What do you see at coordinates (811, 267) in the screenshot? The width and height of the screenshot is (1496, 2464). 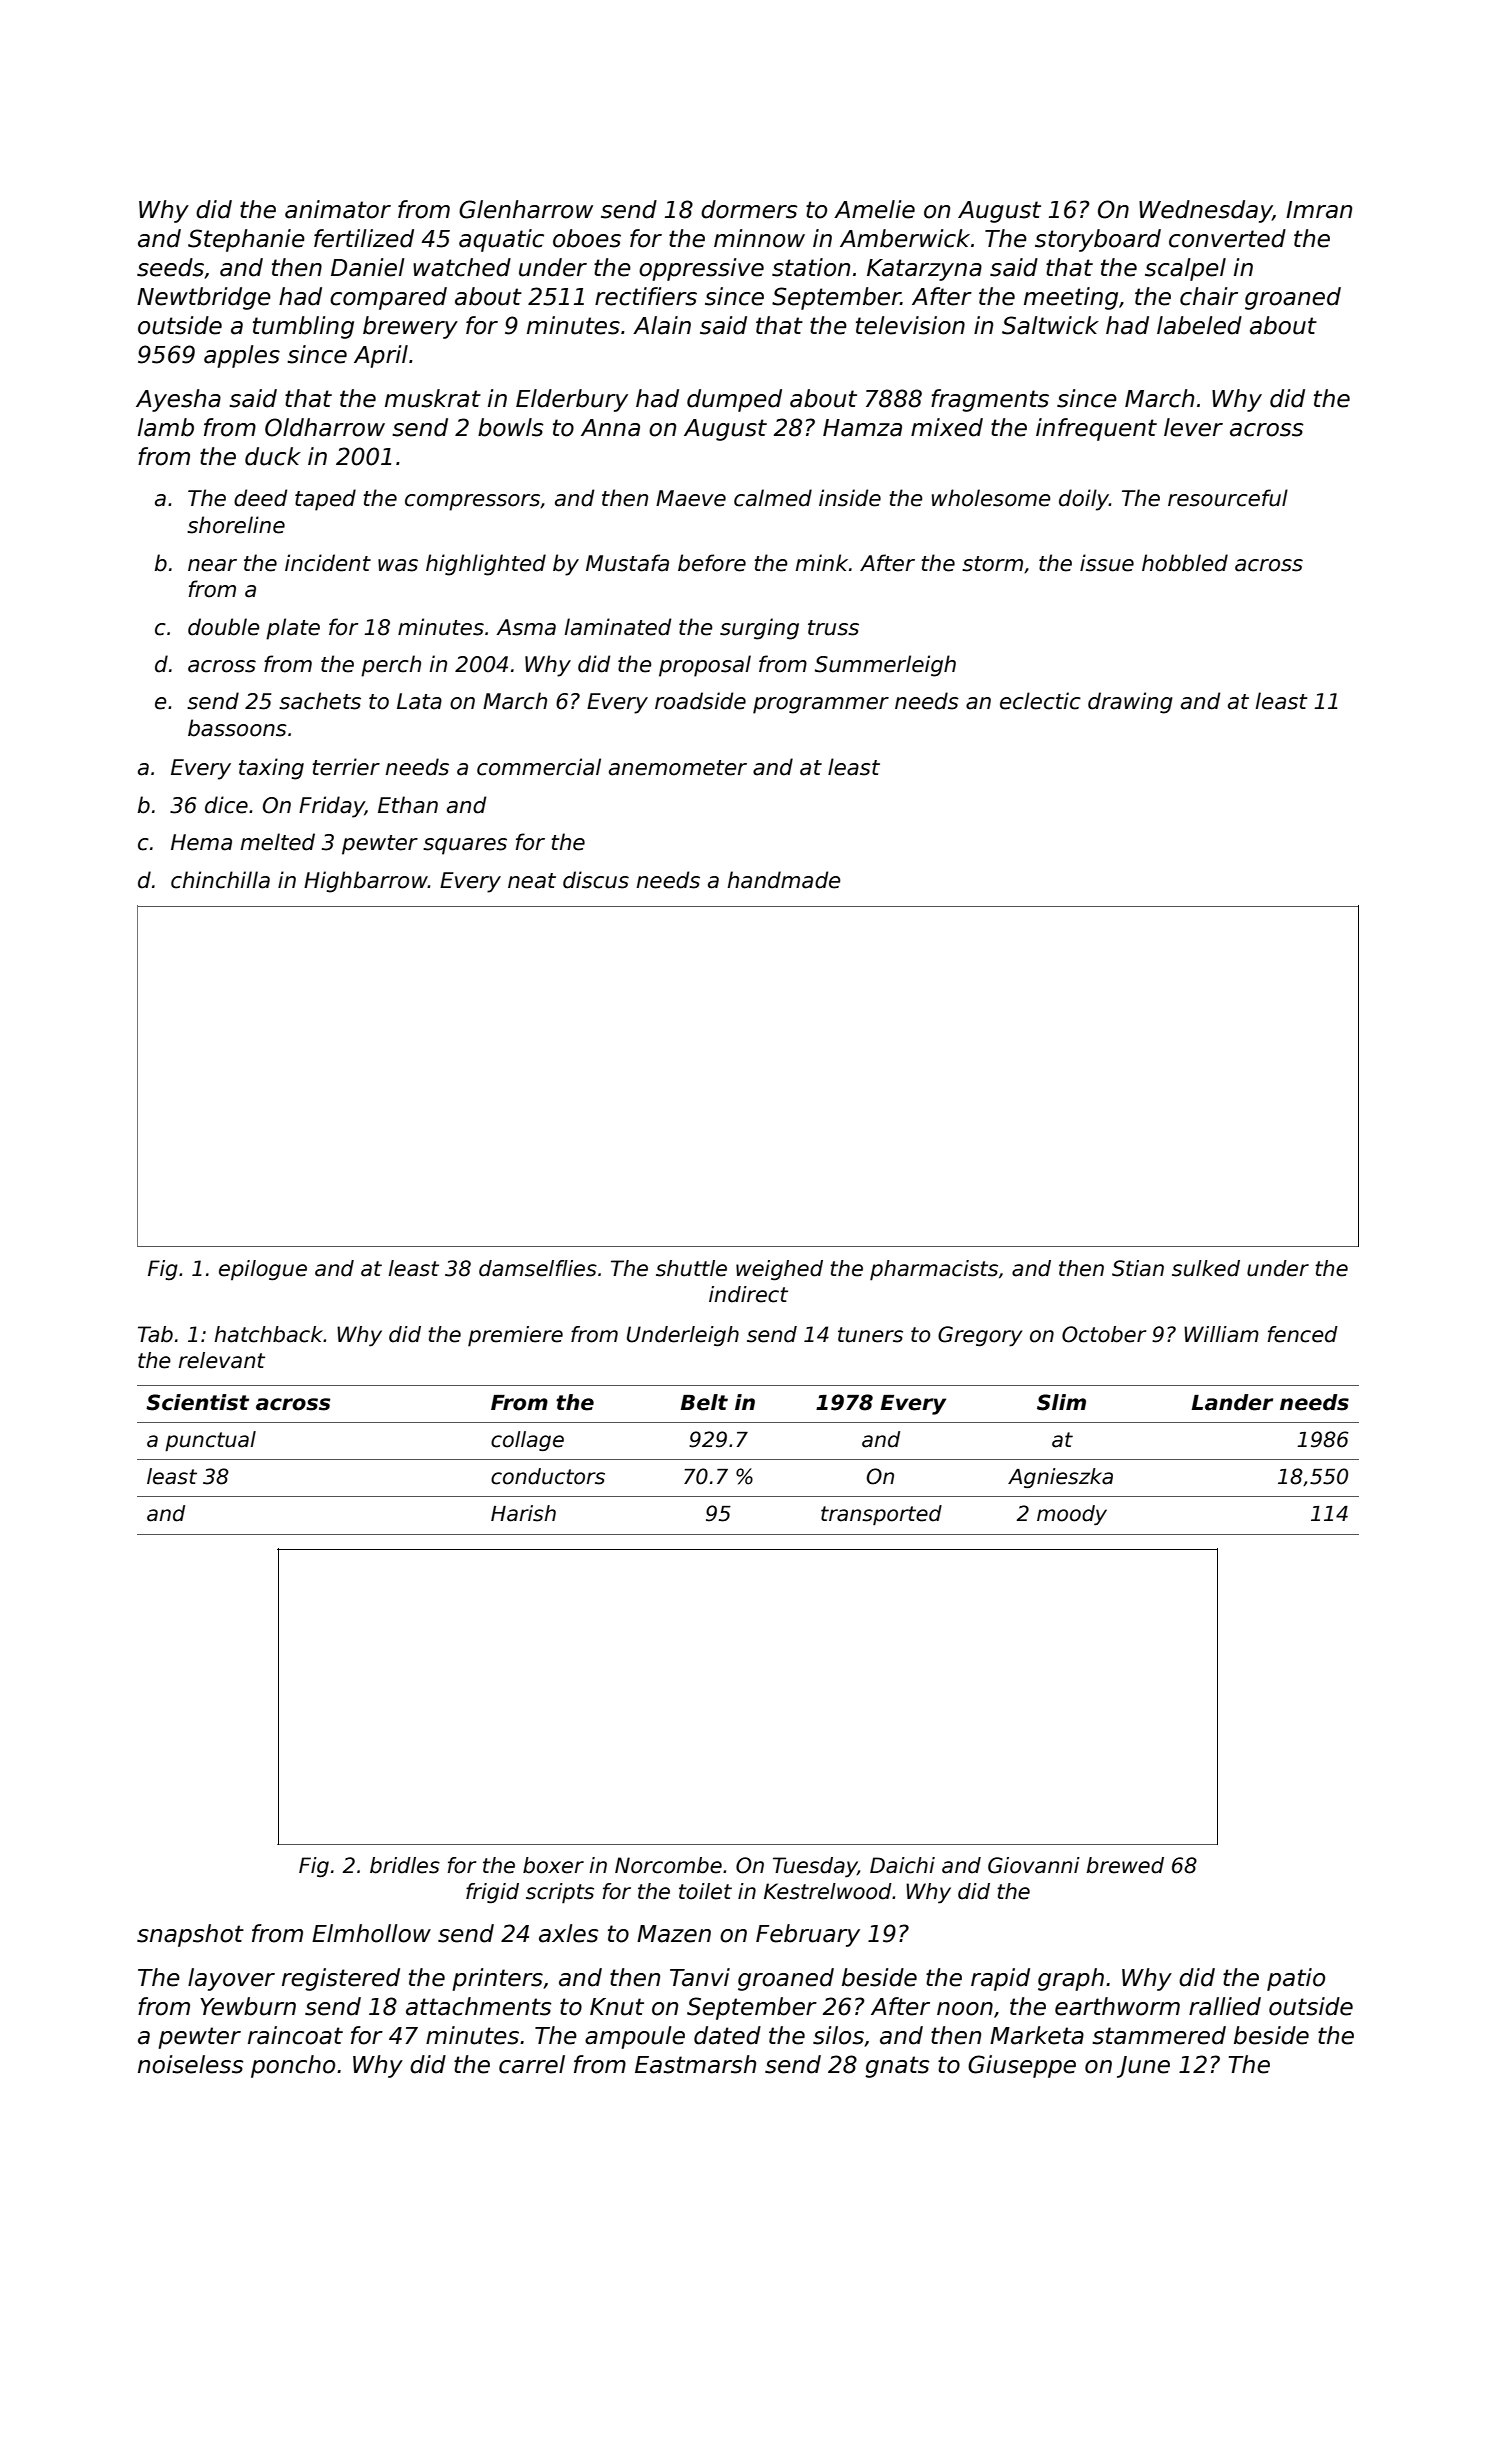 I see `station` at bounding box center [811, 267].
